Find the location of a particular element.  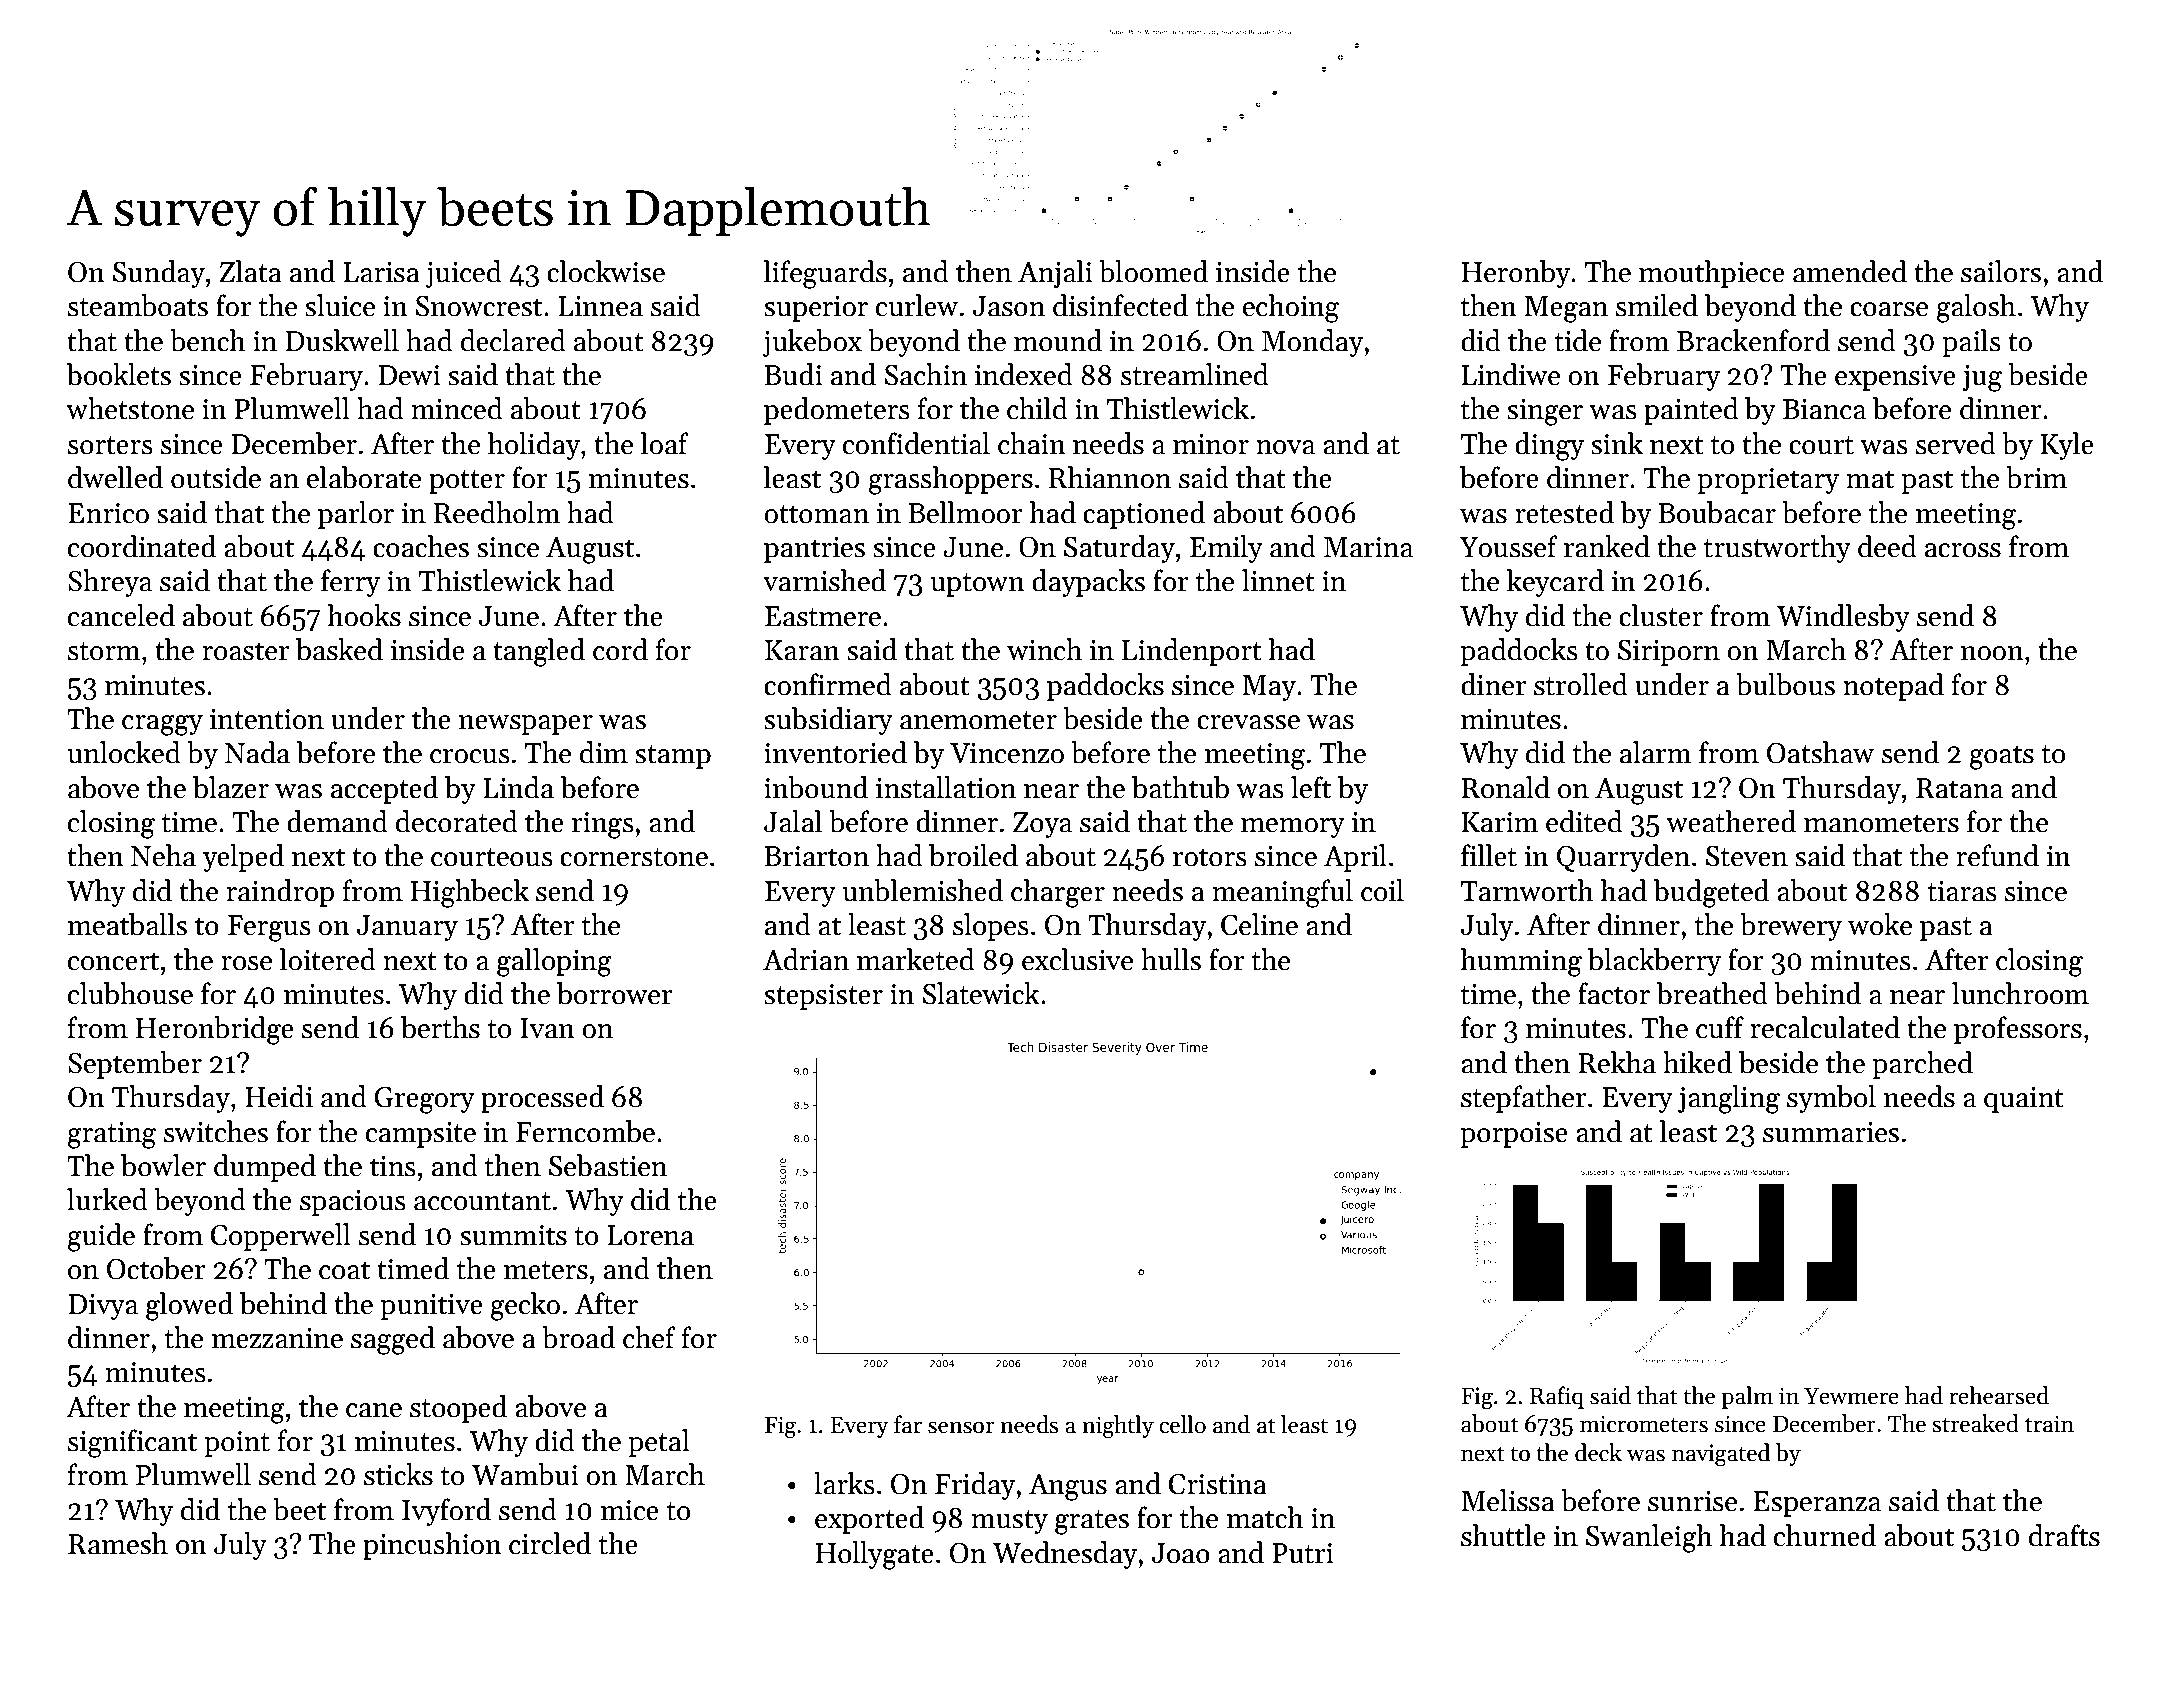

sailors is located at coordinates (2001, 271).
